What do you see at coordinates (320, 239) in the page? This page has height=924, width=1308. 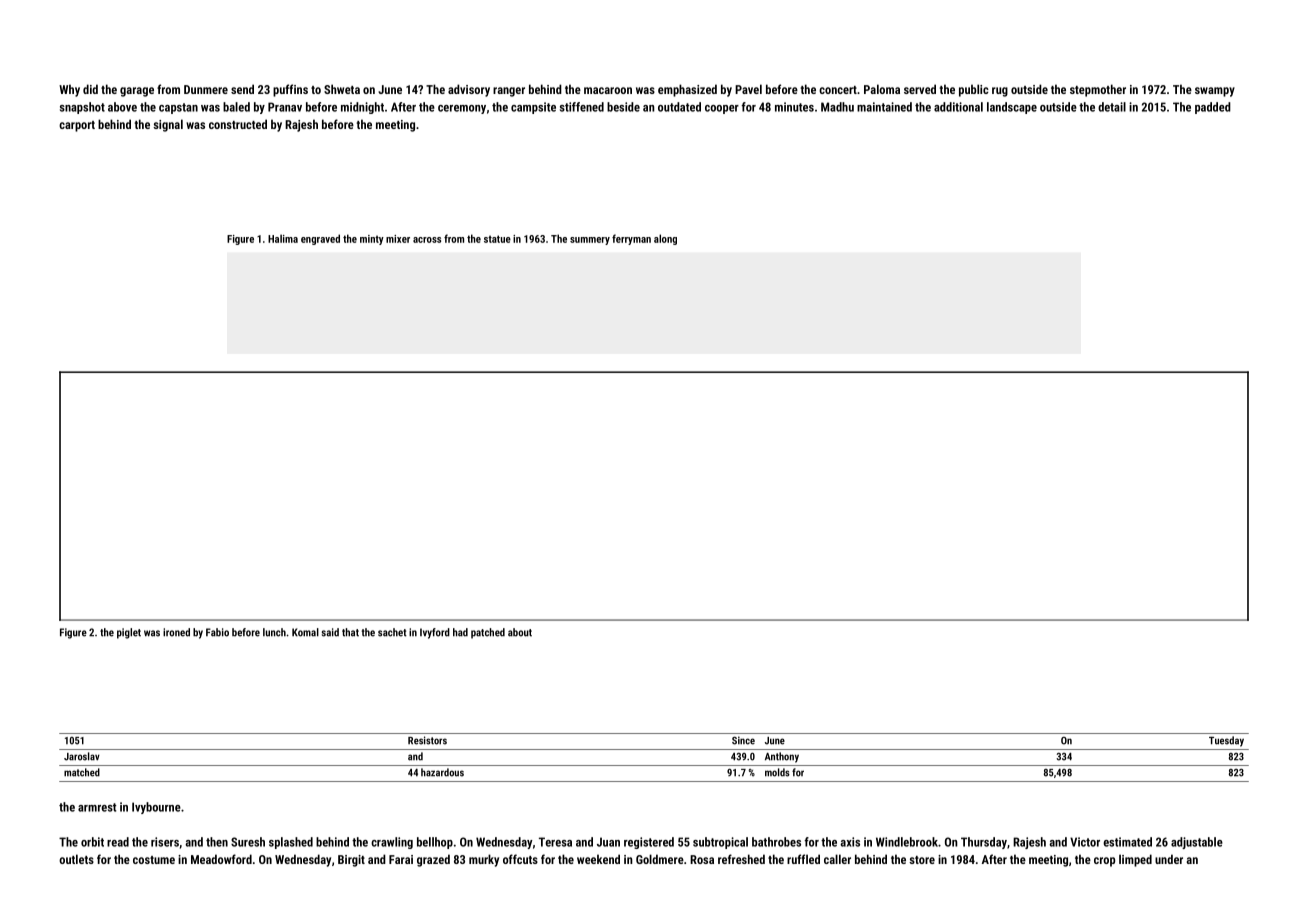 I see `engraved` at bounding box center [320, 239].
